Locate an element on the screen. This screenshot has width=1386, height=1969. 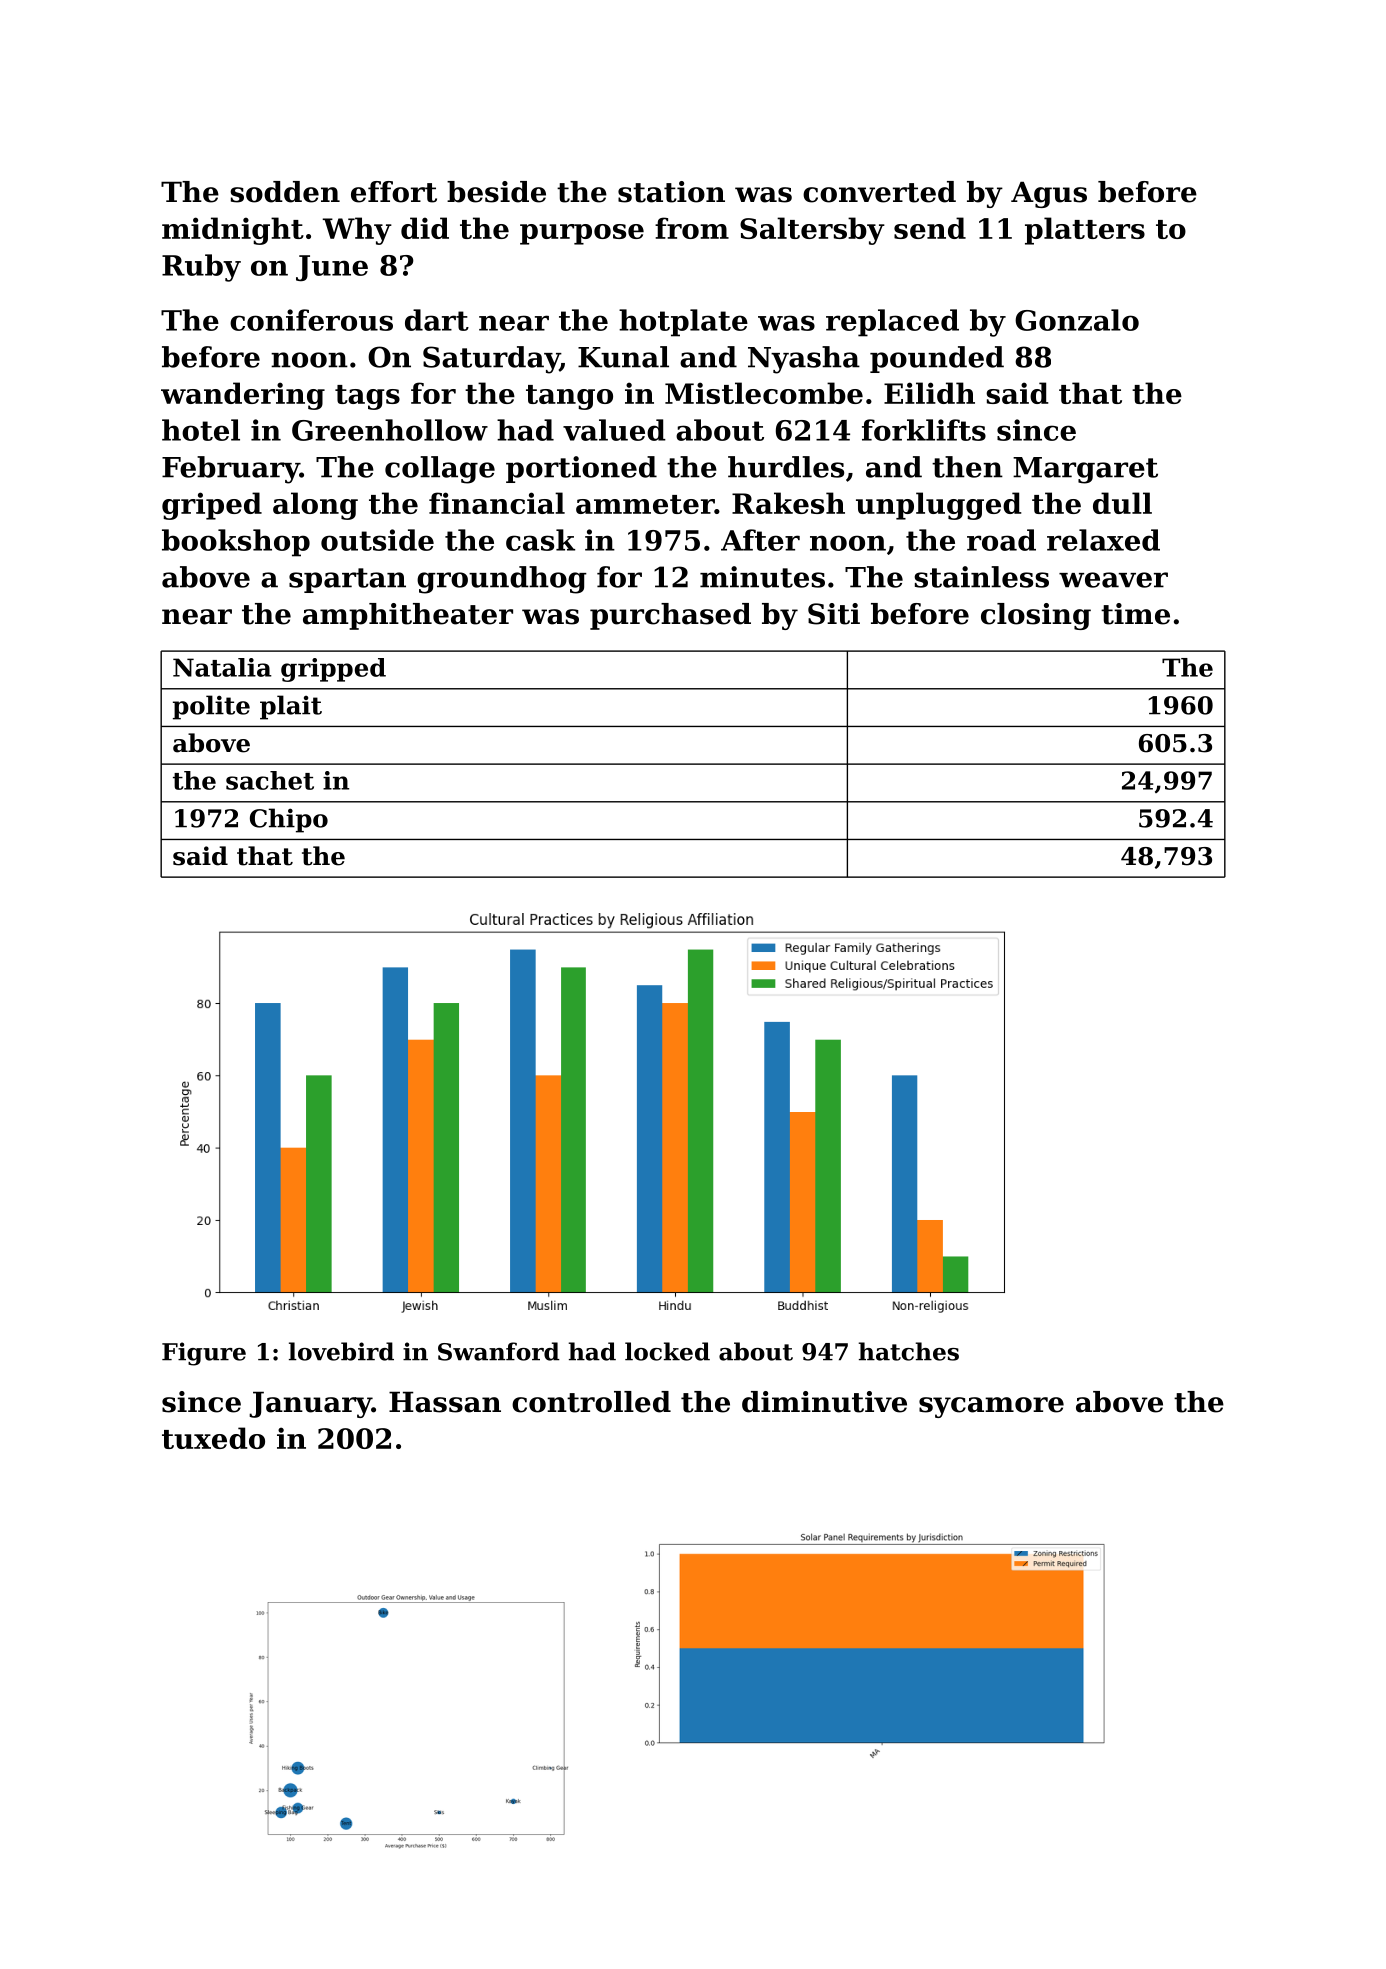
closing is located at coordinates (1036, 616).
